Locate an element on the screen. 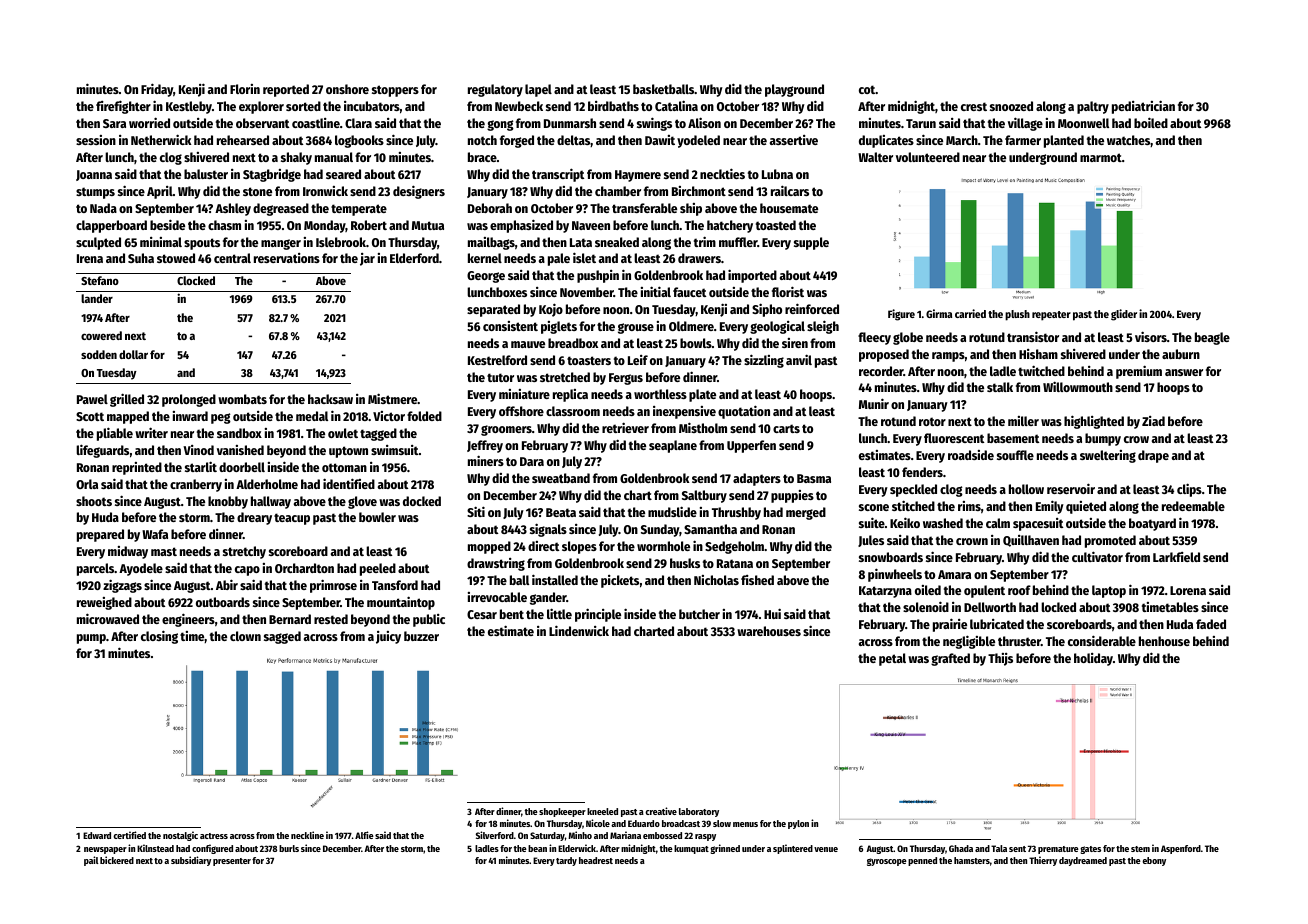 The image size is (1308, 924). watches is located at coordinates (1128, 140).
